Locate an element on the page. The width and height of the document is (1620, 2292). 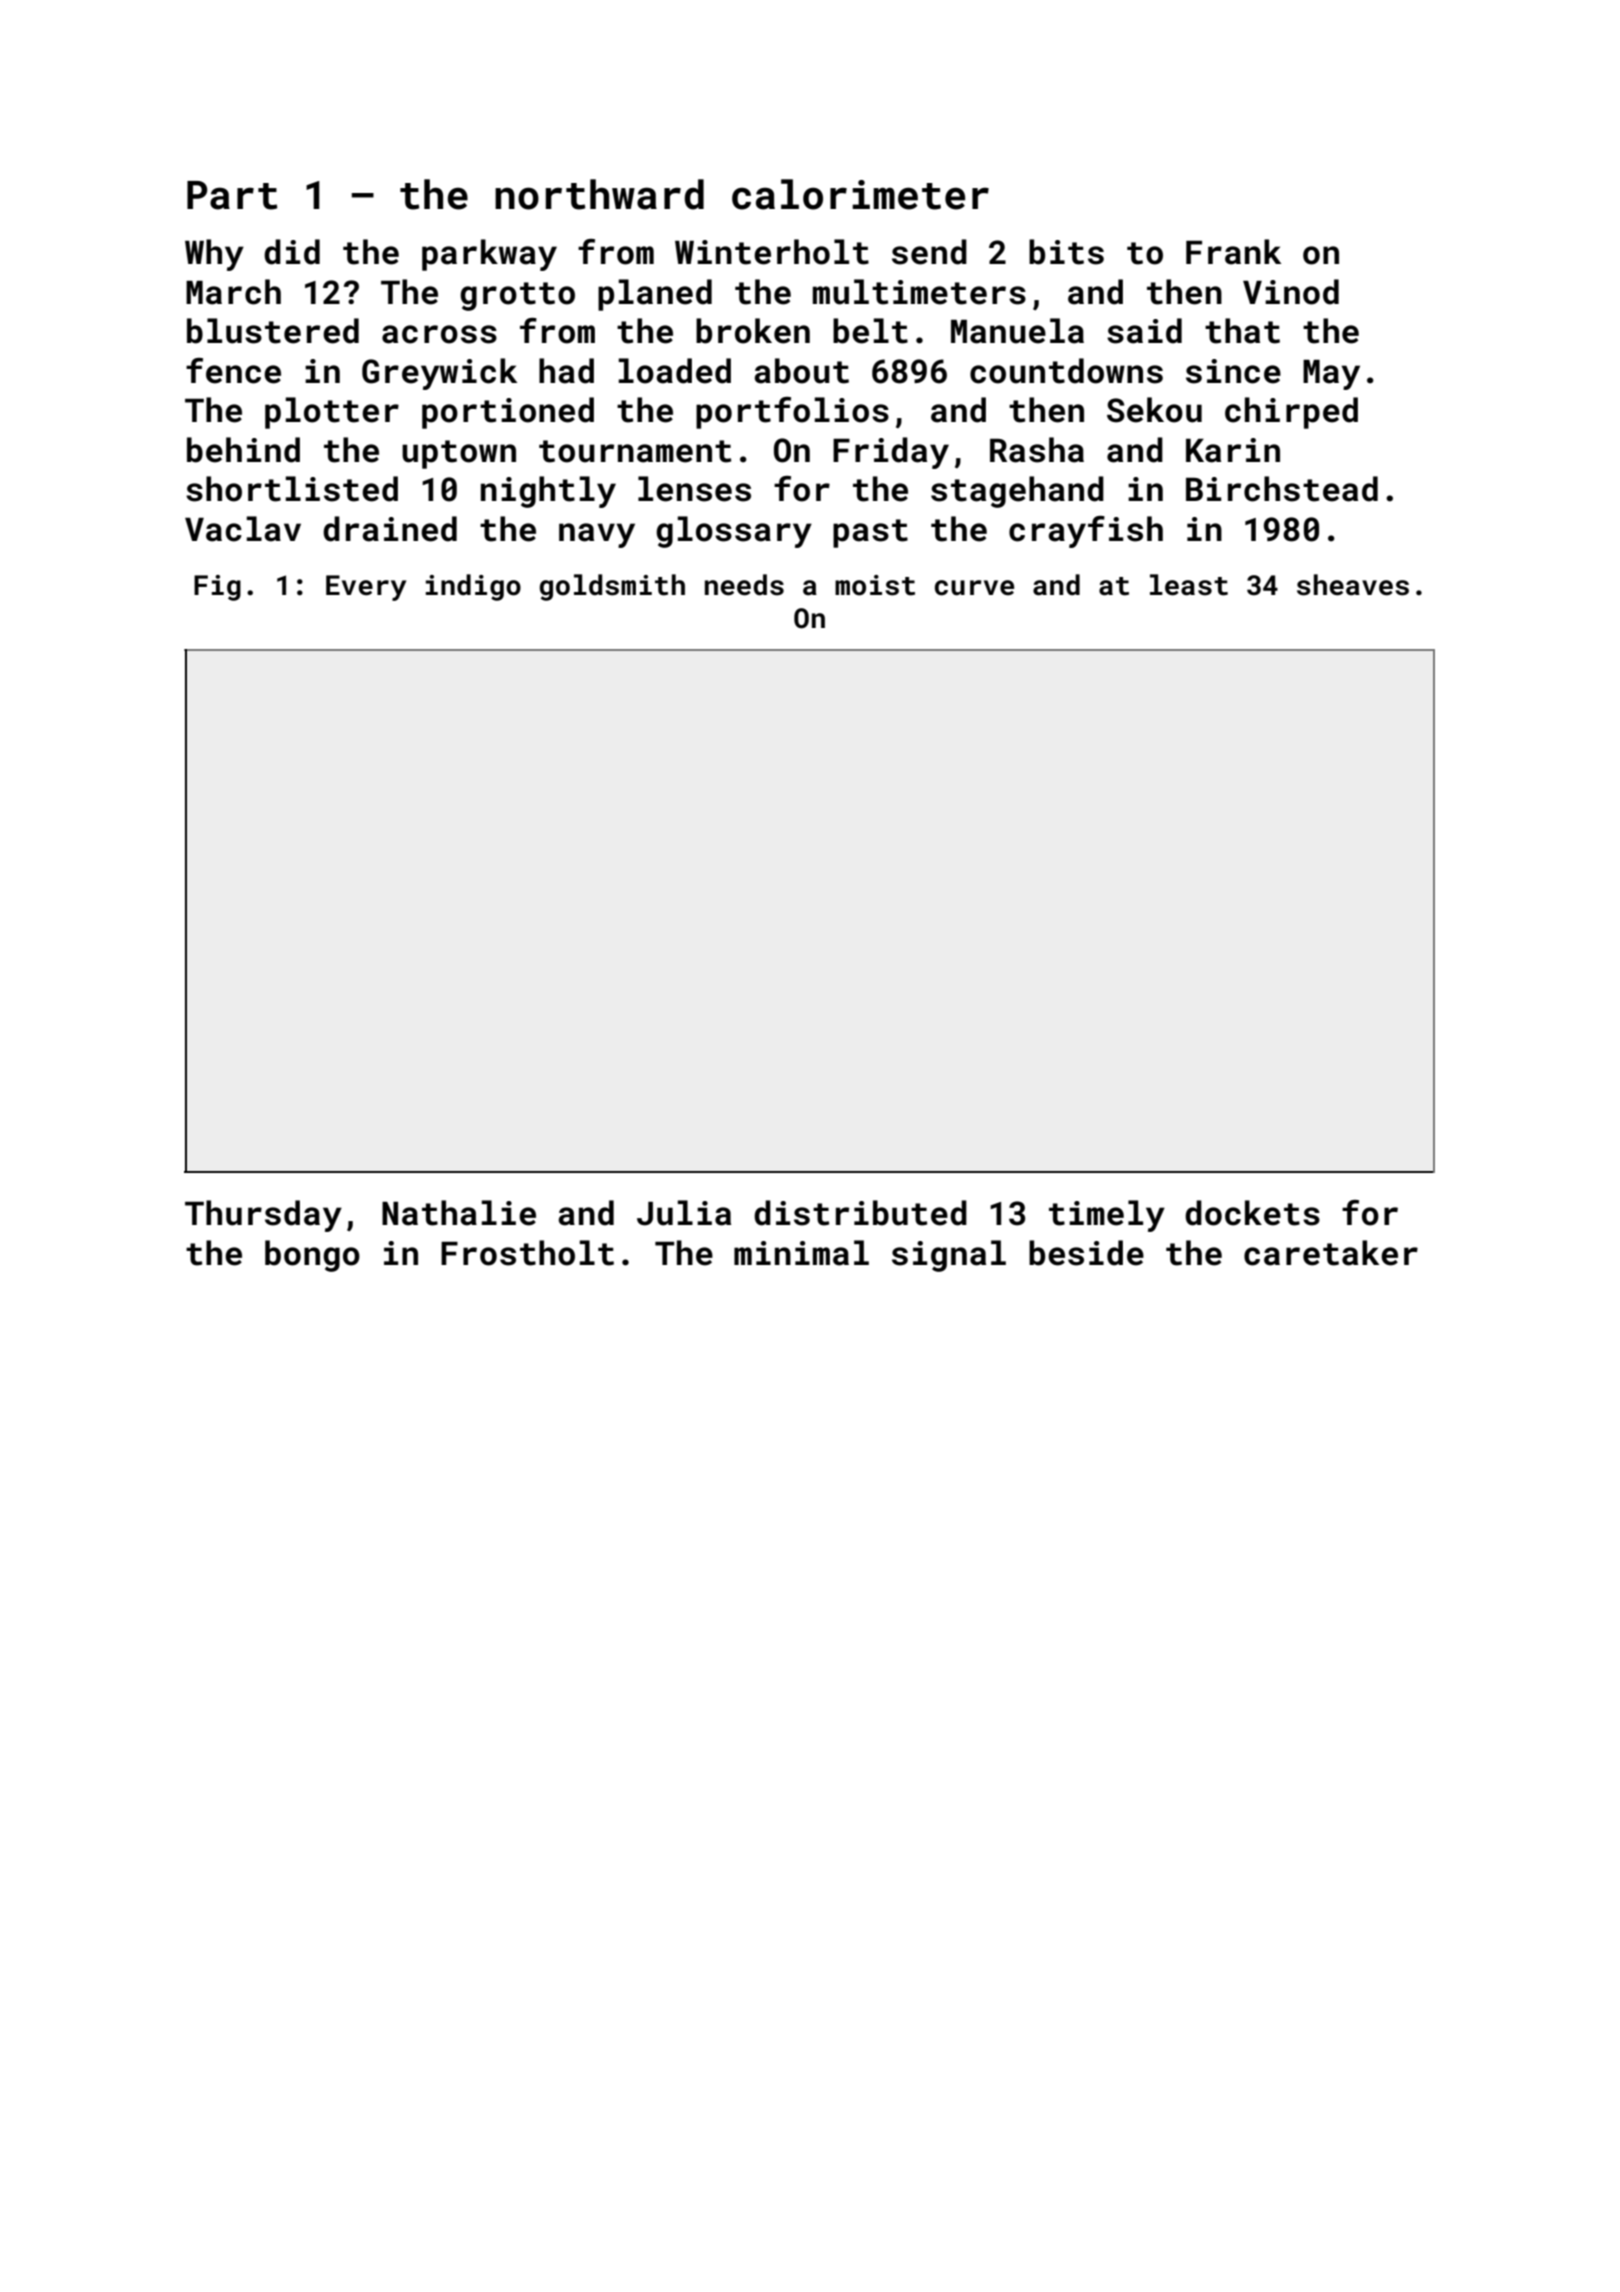
Every is located at coordinates (366, 588).
